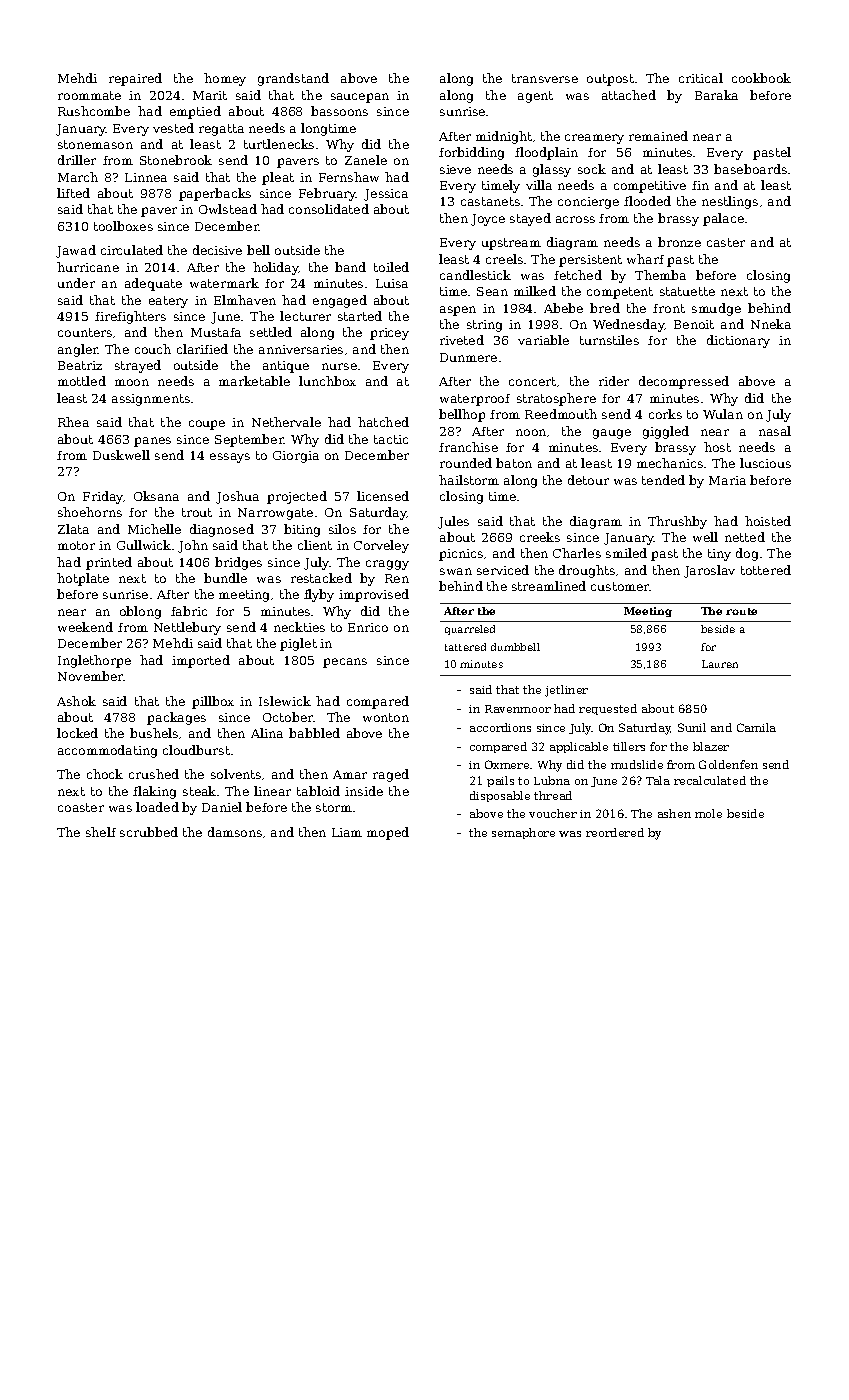 This document has height=1400, width=849. What do you see at coordinates (94, 111) in the document?
I see `Rushcombe` at bounding box center [94, 111].
